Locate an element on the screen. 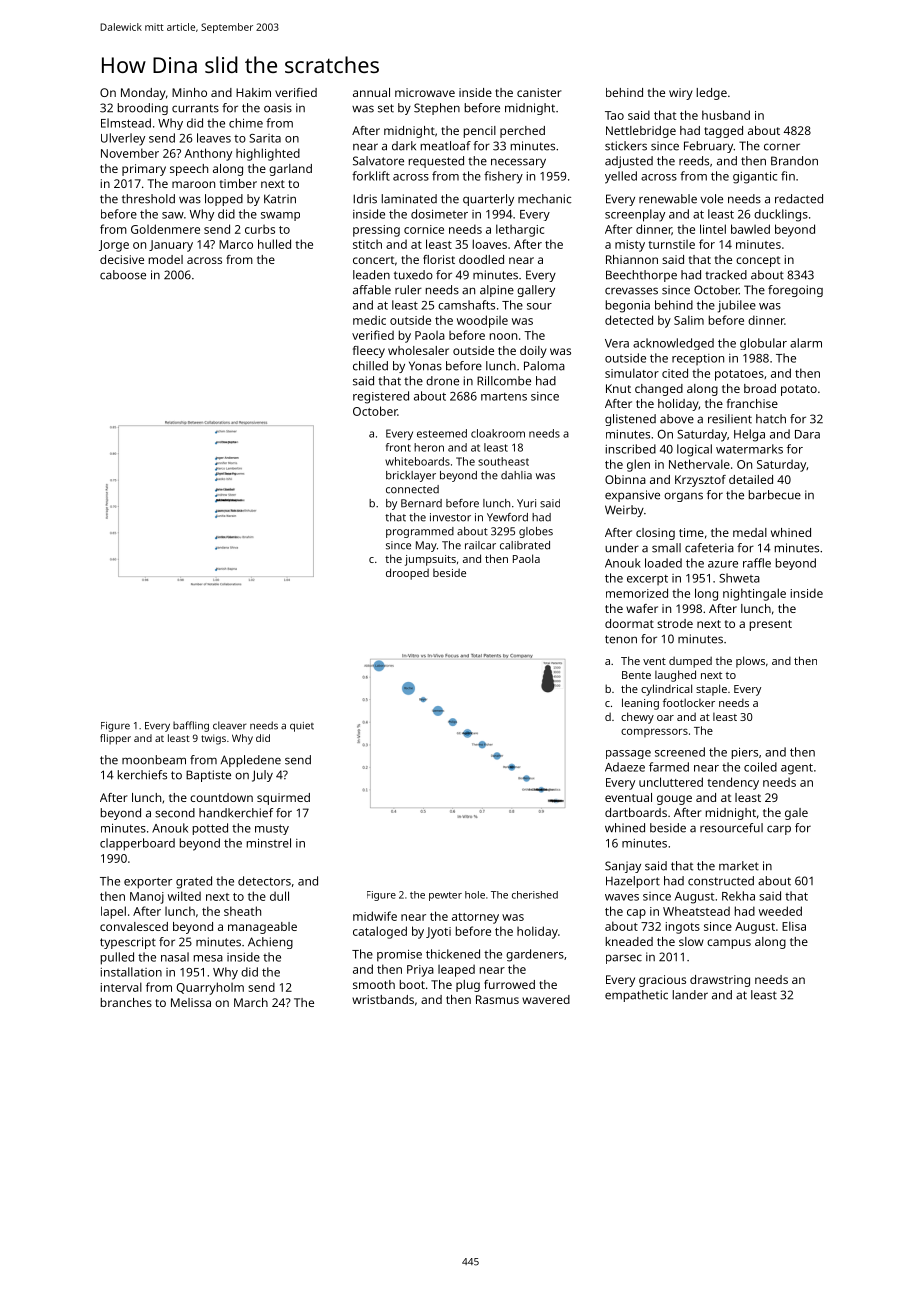 This screenshot has width=924, height=1308. branches is located at coordinates (126, 1002).
